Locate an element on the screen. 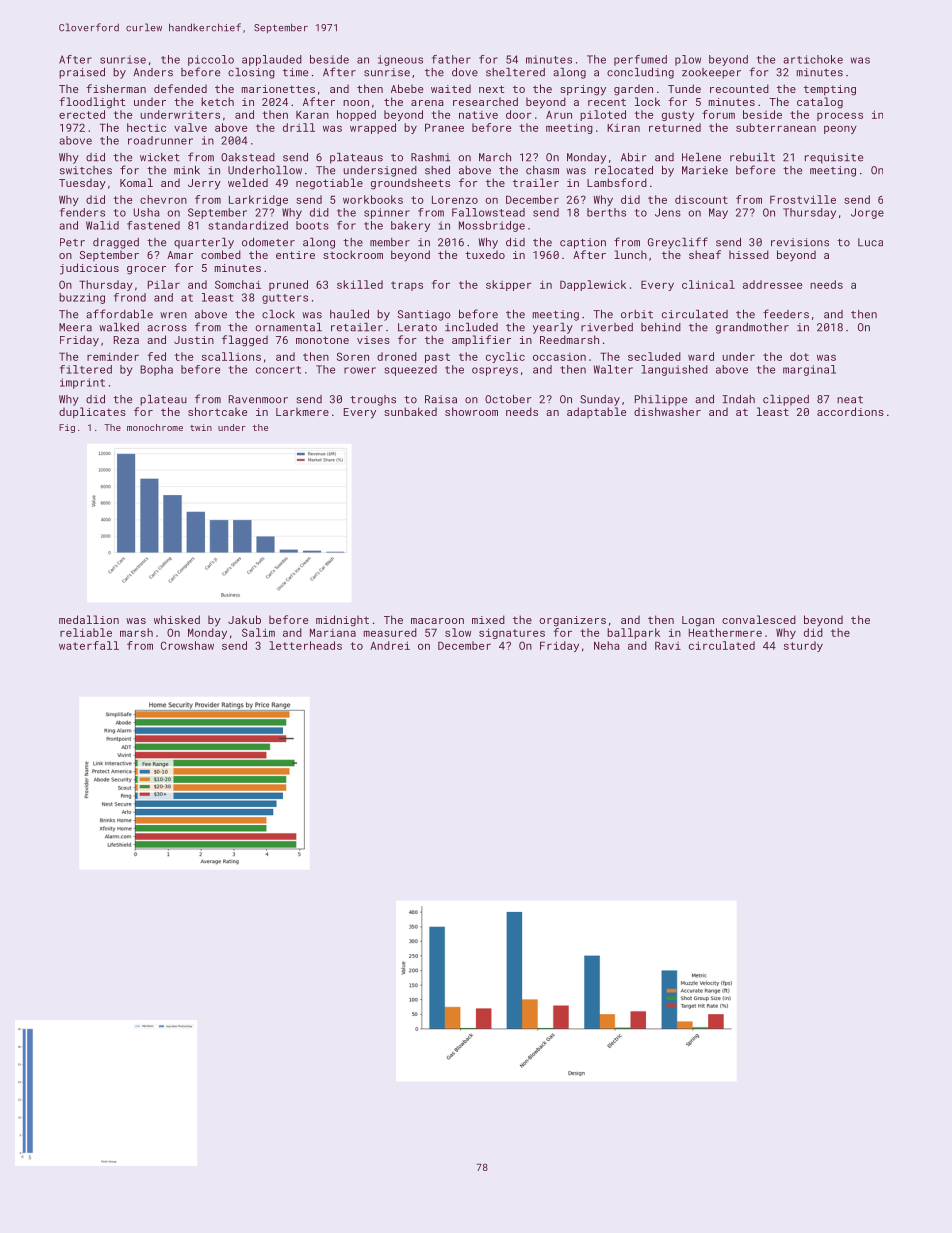  accordions is located at coordinates (850, 411).
